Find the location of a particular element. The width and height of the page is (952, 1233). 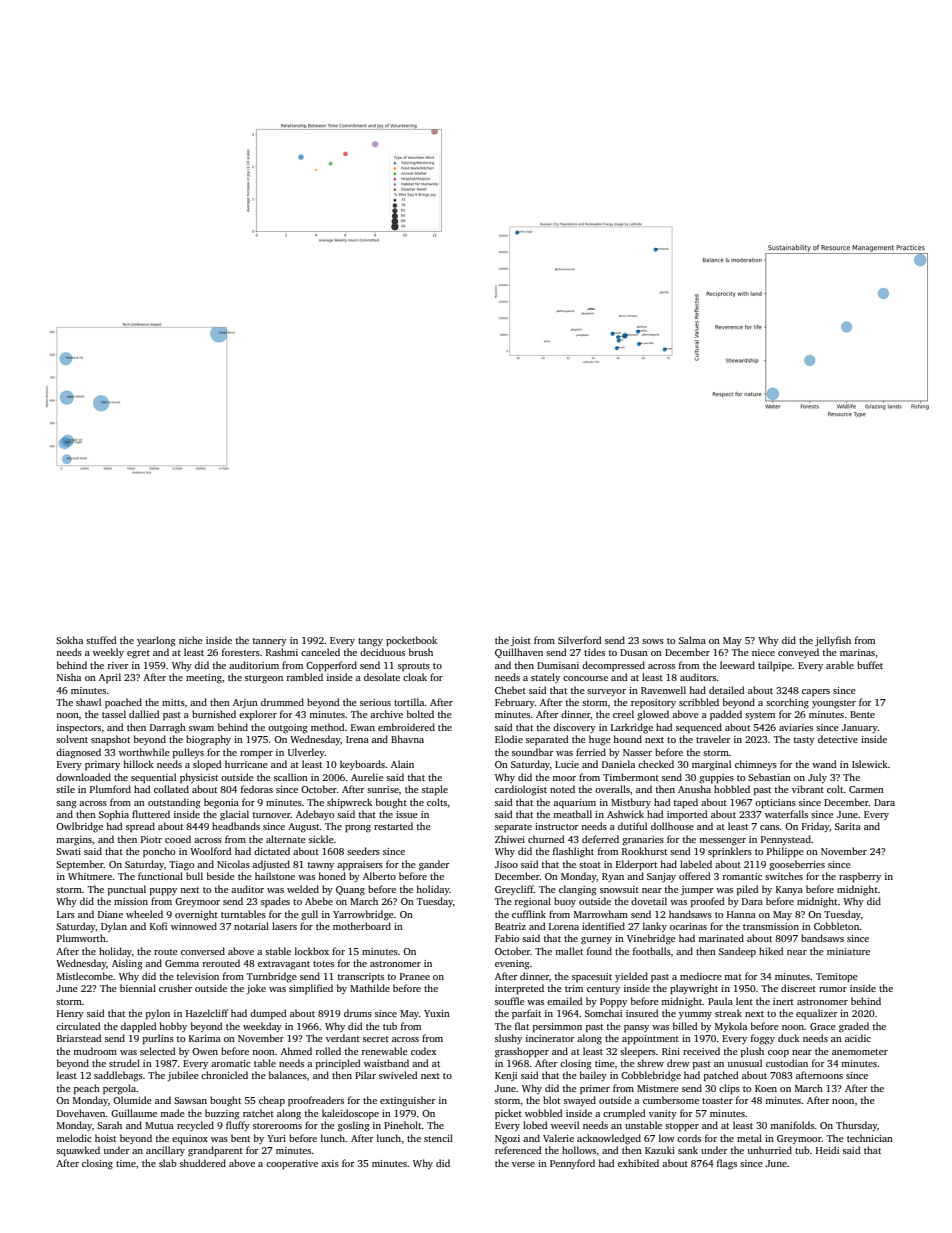

Quang is located at coordinates (350, 891).
